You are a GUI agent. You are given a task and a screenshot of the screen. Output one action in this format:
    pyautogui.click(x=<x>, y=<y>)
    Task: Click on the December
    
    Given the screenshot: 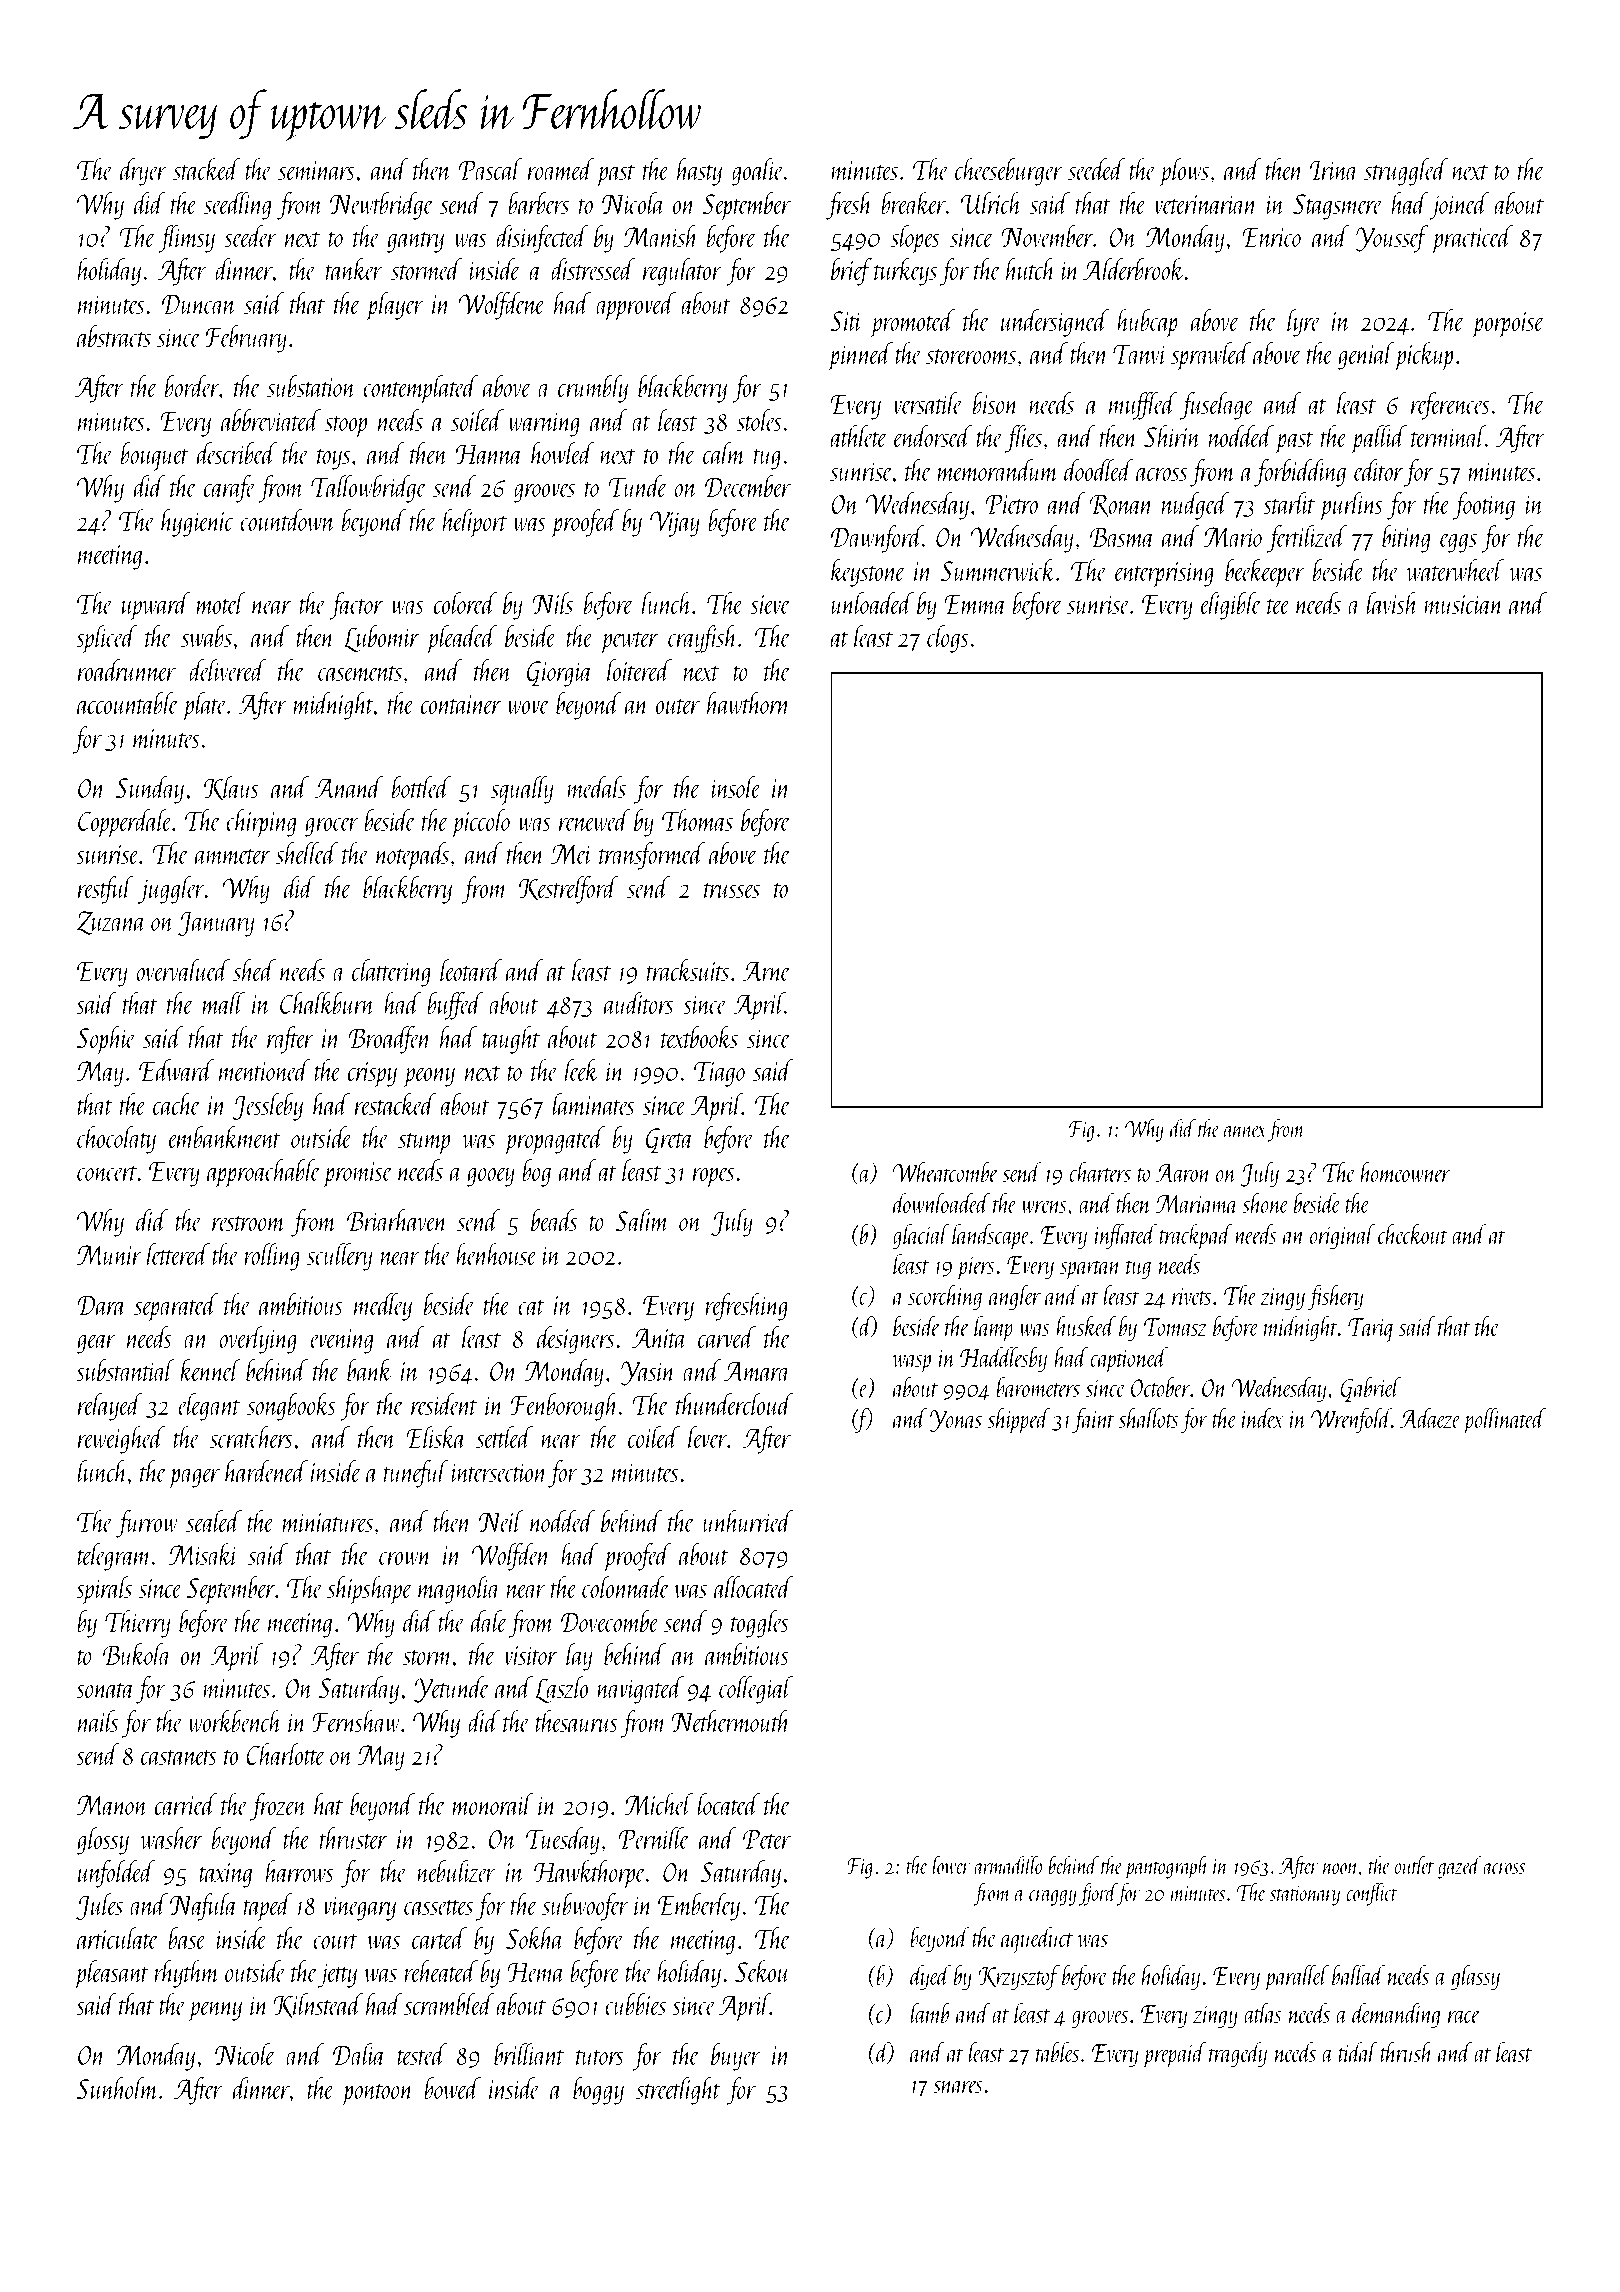 What is the action you would take?
    pyautogui.click(x=748, y=486)
